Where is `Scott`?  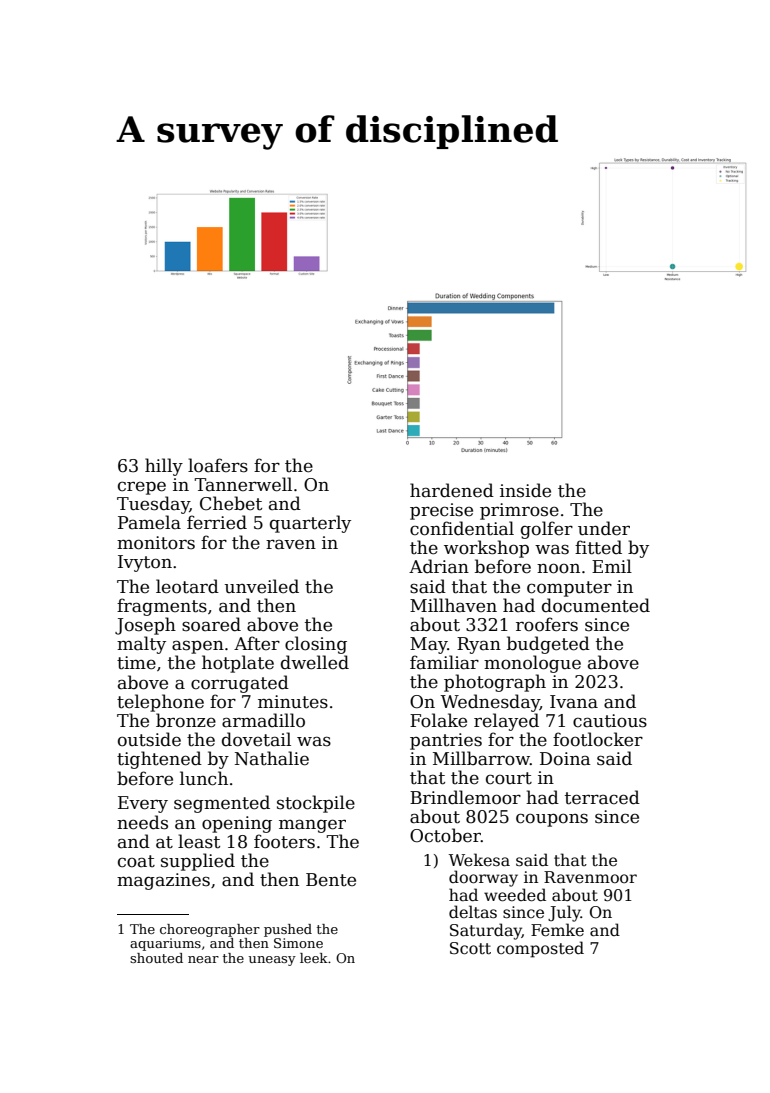
Scott is located at coordinates (470, 948).
